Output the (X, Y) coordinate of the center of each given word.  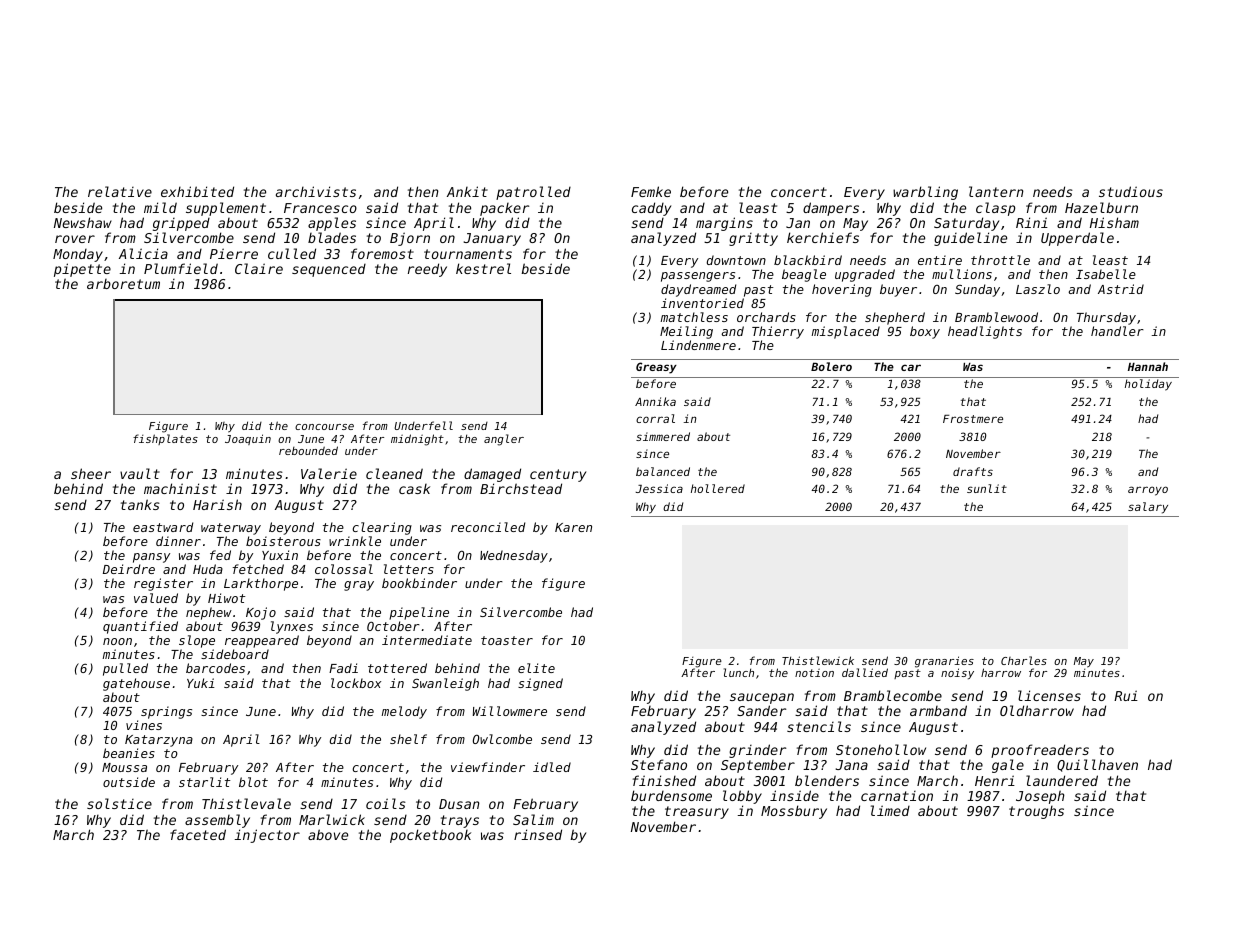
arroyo (1148, 491)
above (328, 834)
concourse (324, 427)
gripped (181, 224)
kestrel (483, 268)
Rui (1126, 695)
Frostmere (973, 419)
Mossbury (794, 812)
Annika (655, 401)
